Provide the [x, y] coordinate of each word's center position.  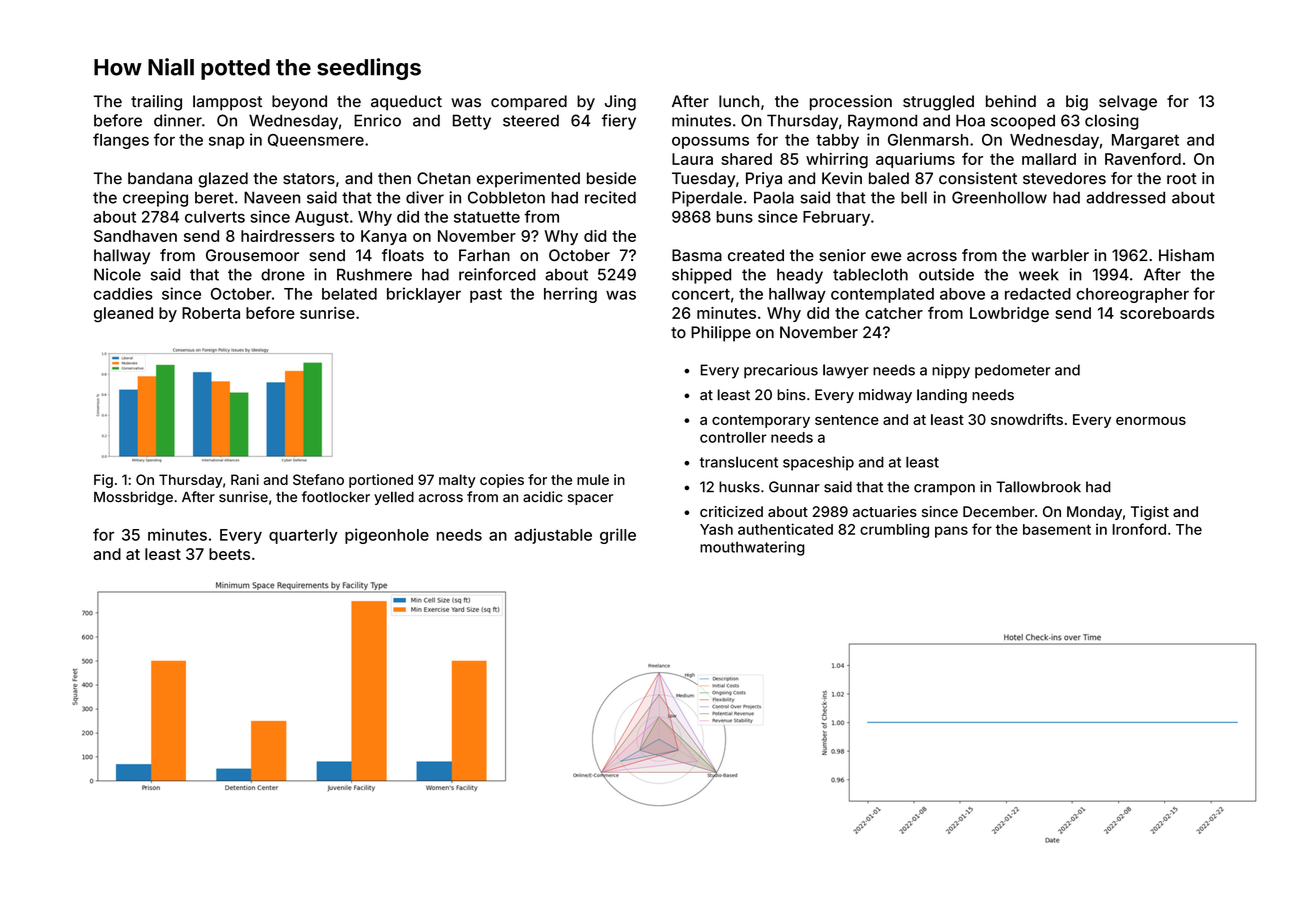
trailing [156, 103]
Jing [620, 103]
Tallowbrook [1038, 487]
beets [229, 554]
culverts [215, 217]
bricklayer [424, 295]
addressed [1125, 197]
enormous [1151, 421]
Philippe [721, 334]
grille [618, 536]
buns [734, 217]
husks [739, 487]
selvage [1128, 103]
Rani [245, 479]
